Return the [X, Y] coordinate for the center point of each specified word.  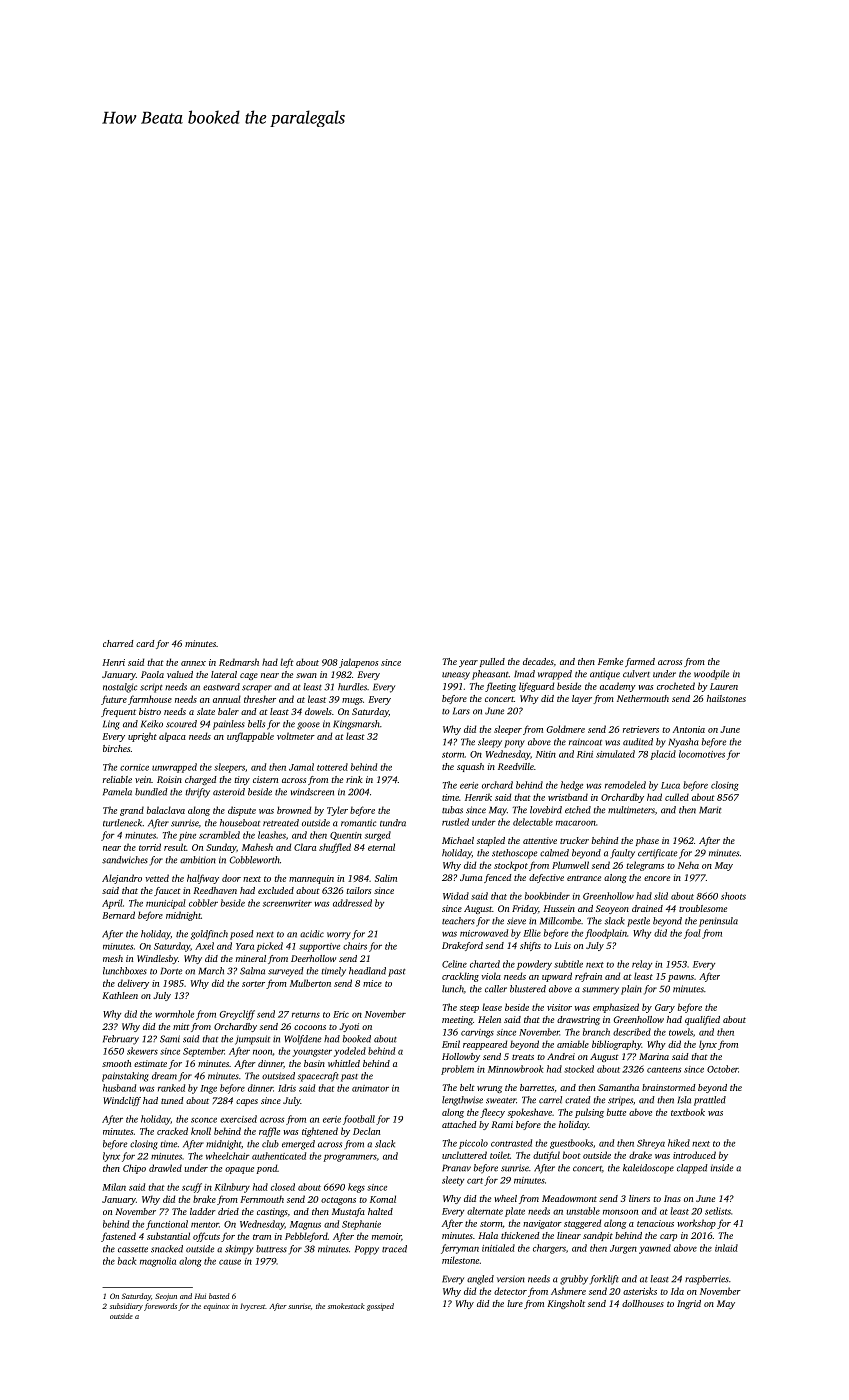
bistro [150, 711]
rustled [455, 822]
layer [582, 699]
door [231, 878]
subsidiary [126, 1307]
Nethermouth [643, 698]
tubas [452, 810]
